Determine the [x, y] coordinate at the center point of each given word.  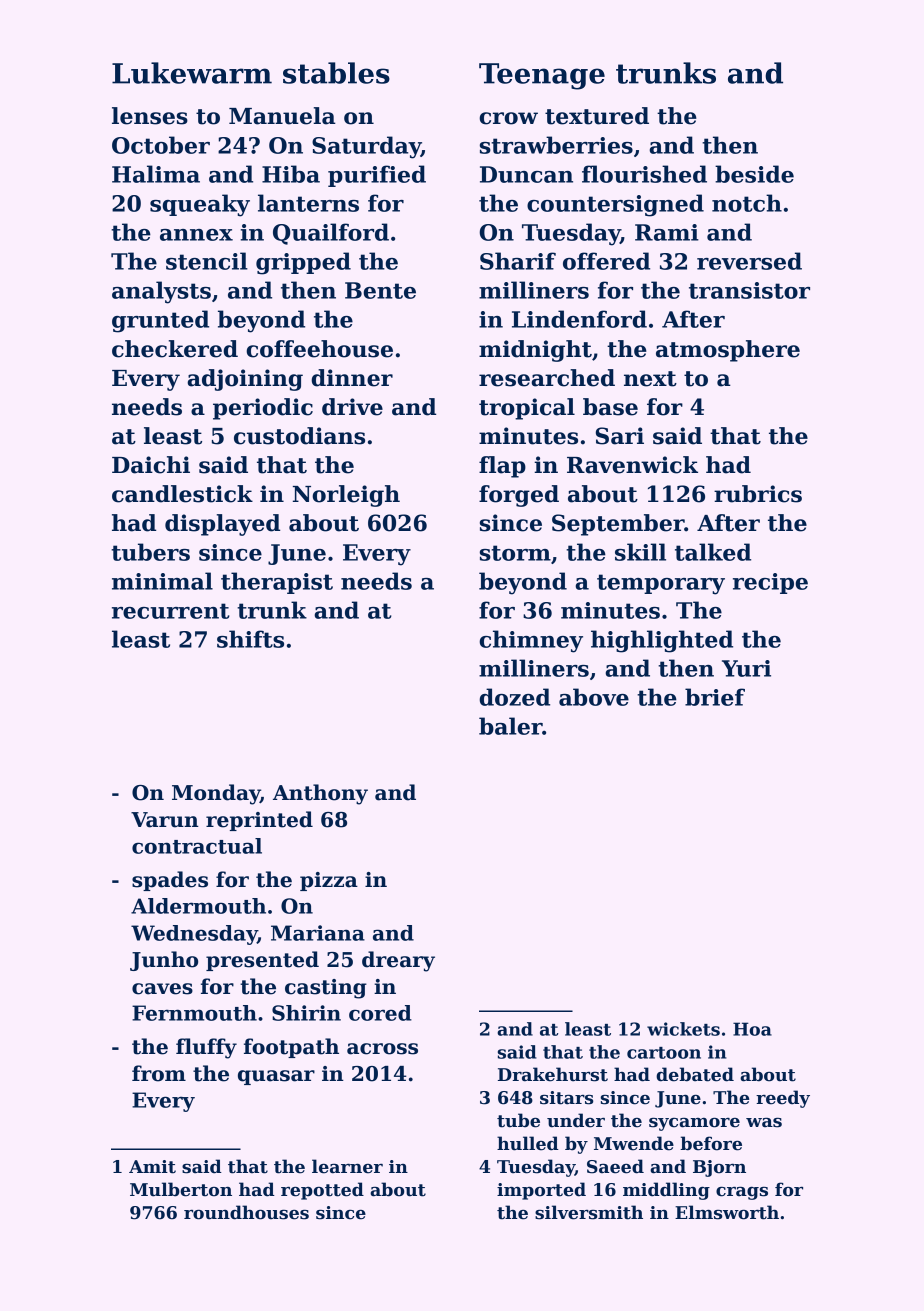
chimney [531, 641]
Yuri [746, 668]
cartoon [664, 1053]
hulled [528, 1143]
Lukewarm [192, 73]
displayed [222, 525]
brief [715, 697]
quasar [276, 1077]
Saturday [366, 147]
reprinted [259, 821]
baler [511, 726]
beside [754, 174]
